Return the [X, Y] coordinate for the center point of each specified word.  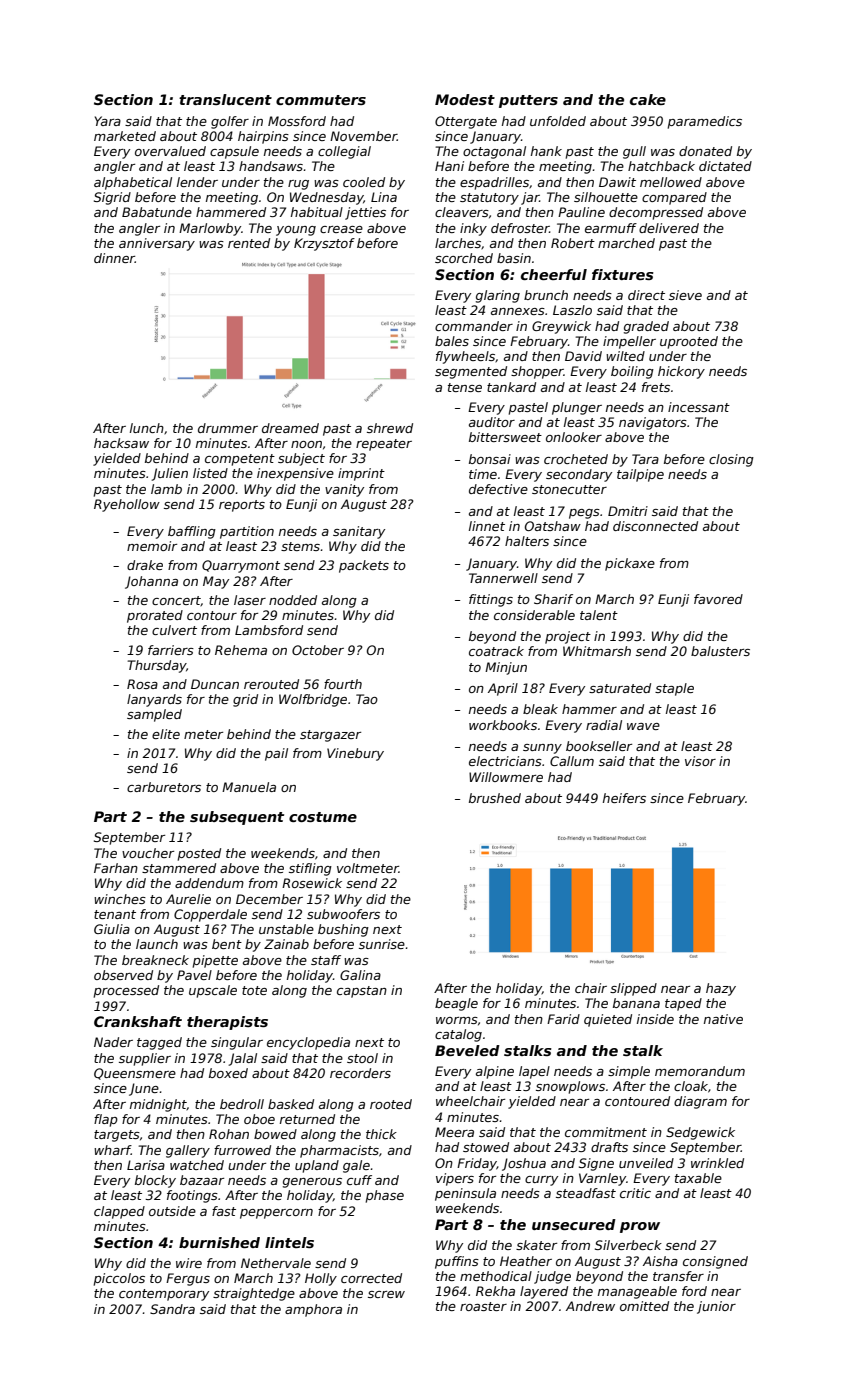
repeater [384, 445]
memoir [152, 546]
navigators [653, 423]
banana [636, 1003]
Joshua [524, 1164]
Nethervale [276, 1263]
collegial [344, 152]
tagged [159, 1043]
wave [643, 726]
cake [648, 99]
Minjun [506, 668]
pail [276, 754]
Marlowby [210, 229]
